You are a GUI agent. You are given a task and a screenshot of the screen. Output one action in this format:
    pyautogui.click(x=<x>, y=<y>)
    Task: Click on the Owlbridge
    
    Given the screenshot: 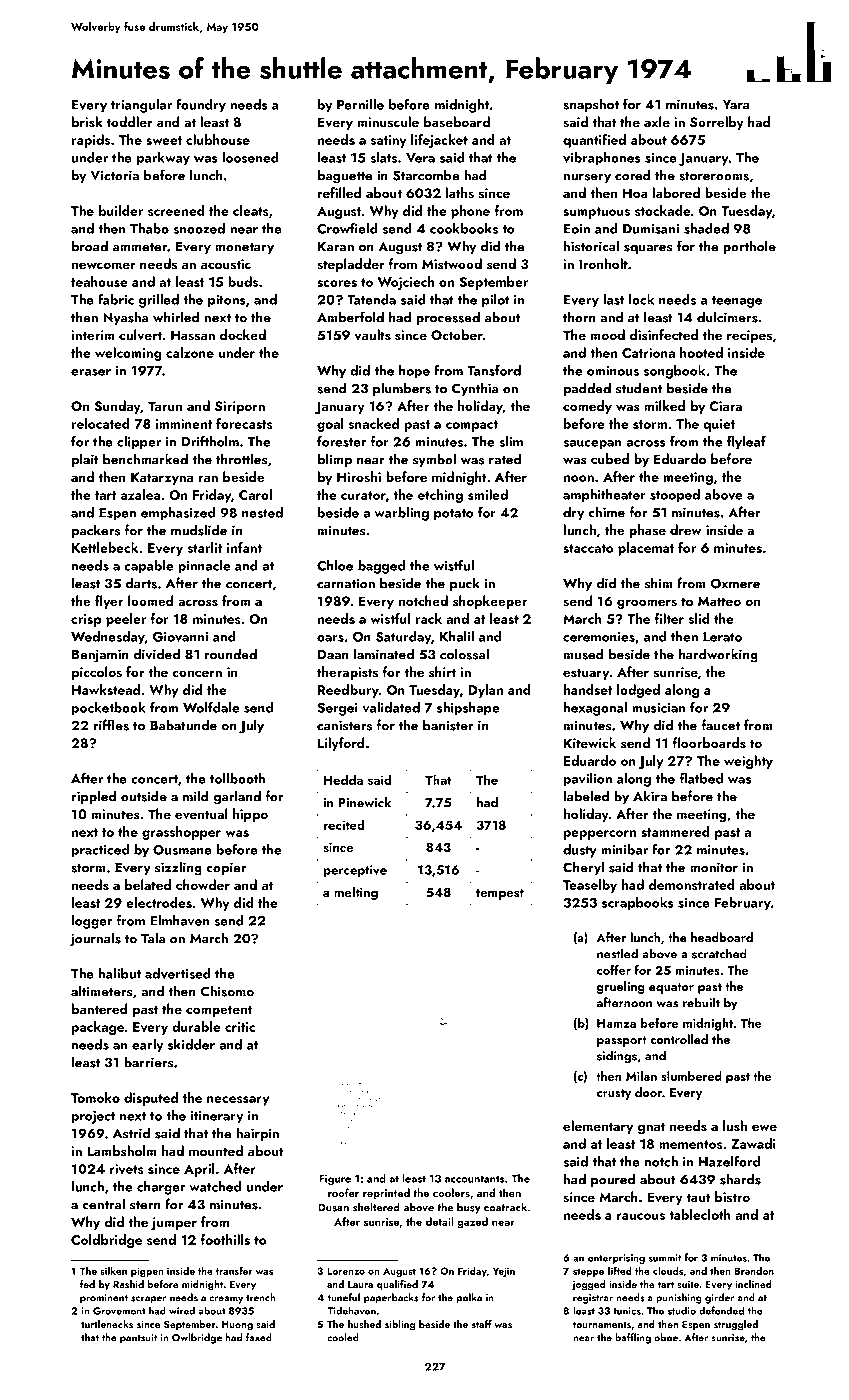 What is the action you would take?
    pyautogui.click(x=197, y=1338)
